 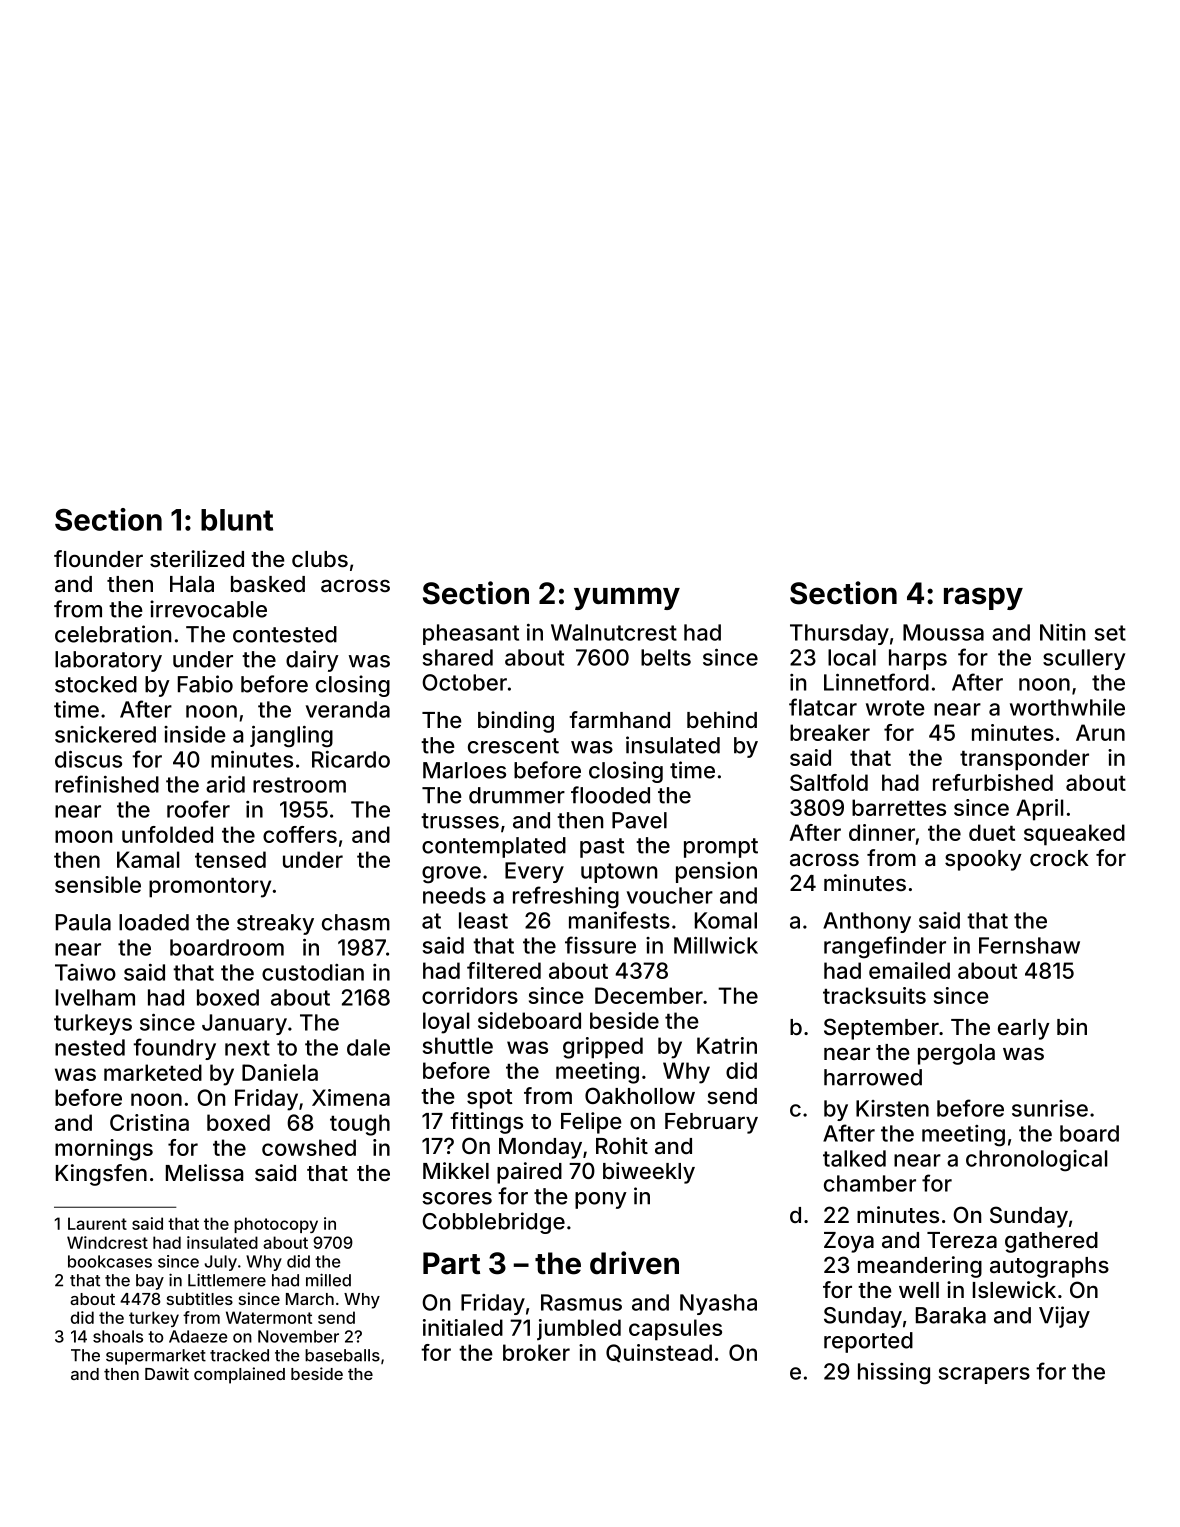 What do you see at coordinates (1024, 1029) in the screenshot?
I see `early` at bounding box center [1024, 1029].
